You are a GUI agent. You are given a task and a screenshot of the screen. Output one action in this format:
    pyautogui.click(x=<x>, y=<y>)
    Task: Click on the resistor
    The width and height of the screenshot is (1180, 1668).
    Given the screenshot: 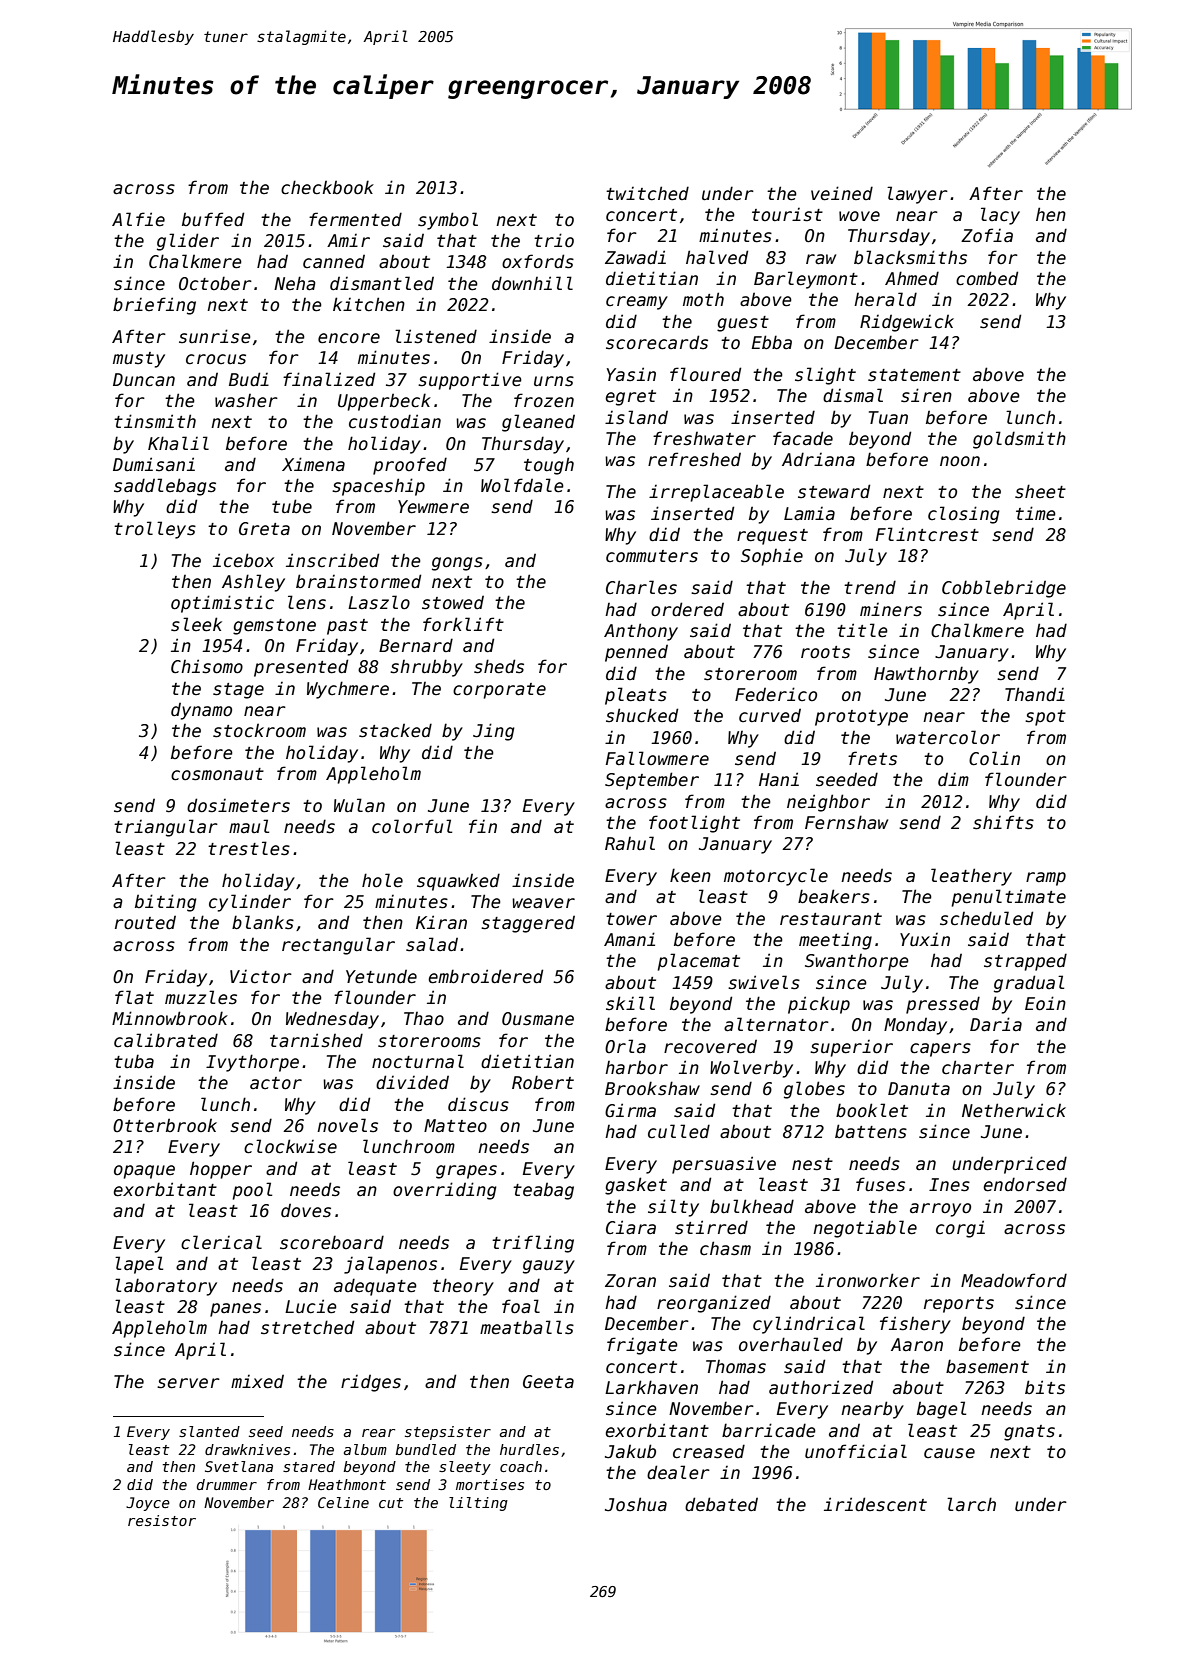 What is the action you would take?
    pyautogui.click(x=162, y=1520)
